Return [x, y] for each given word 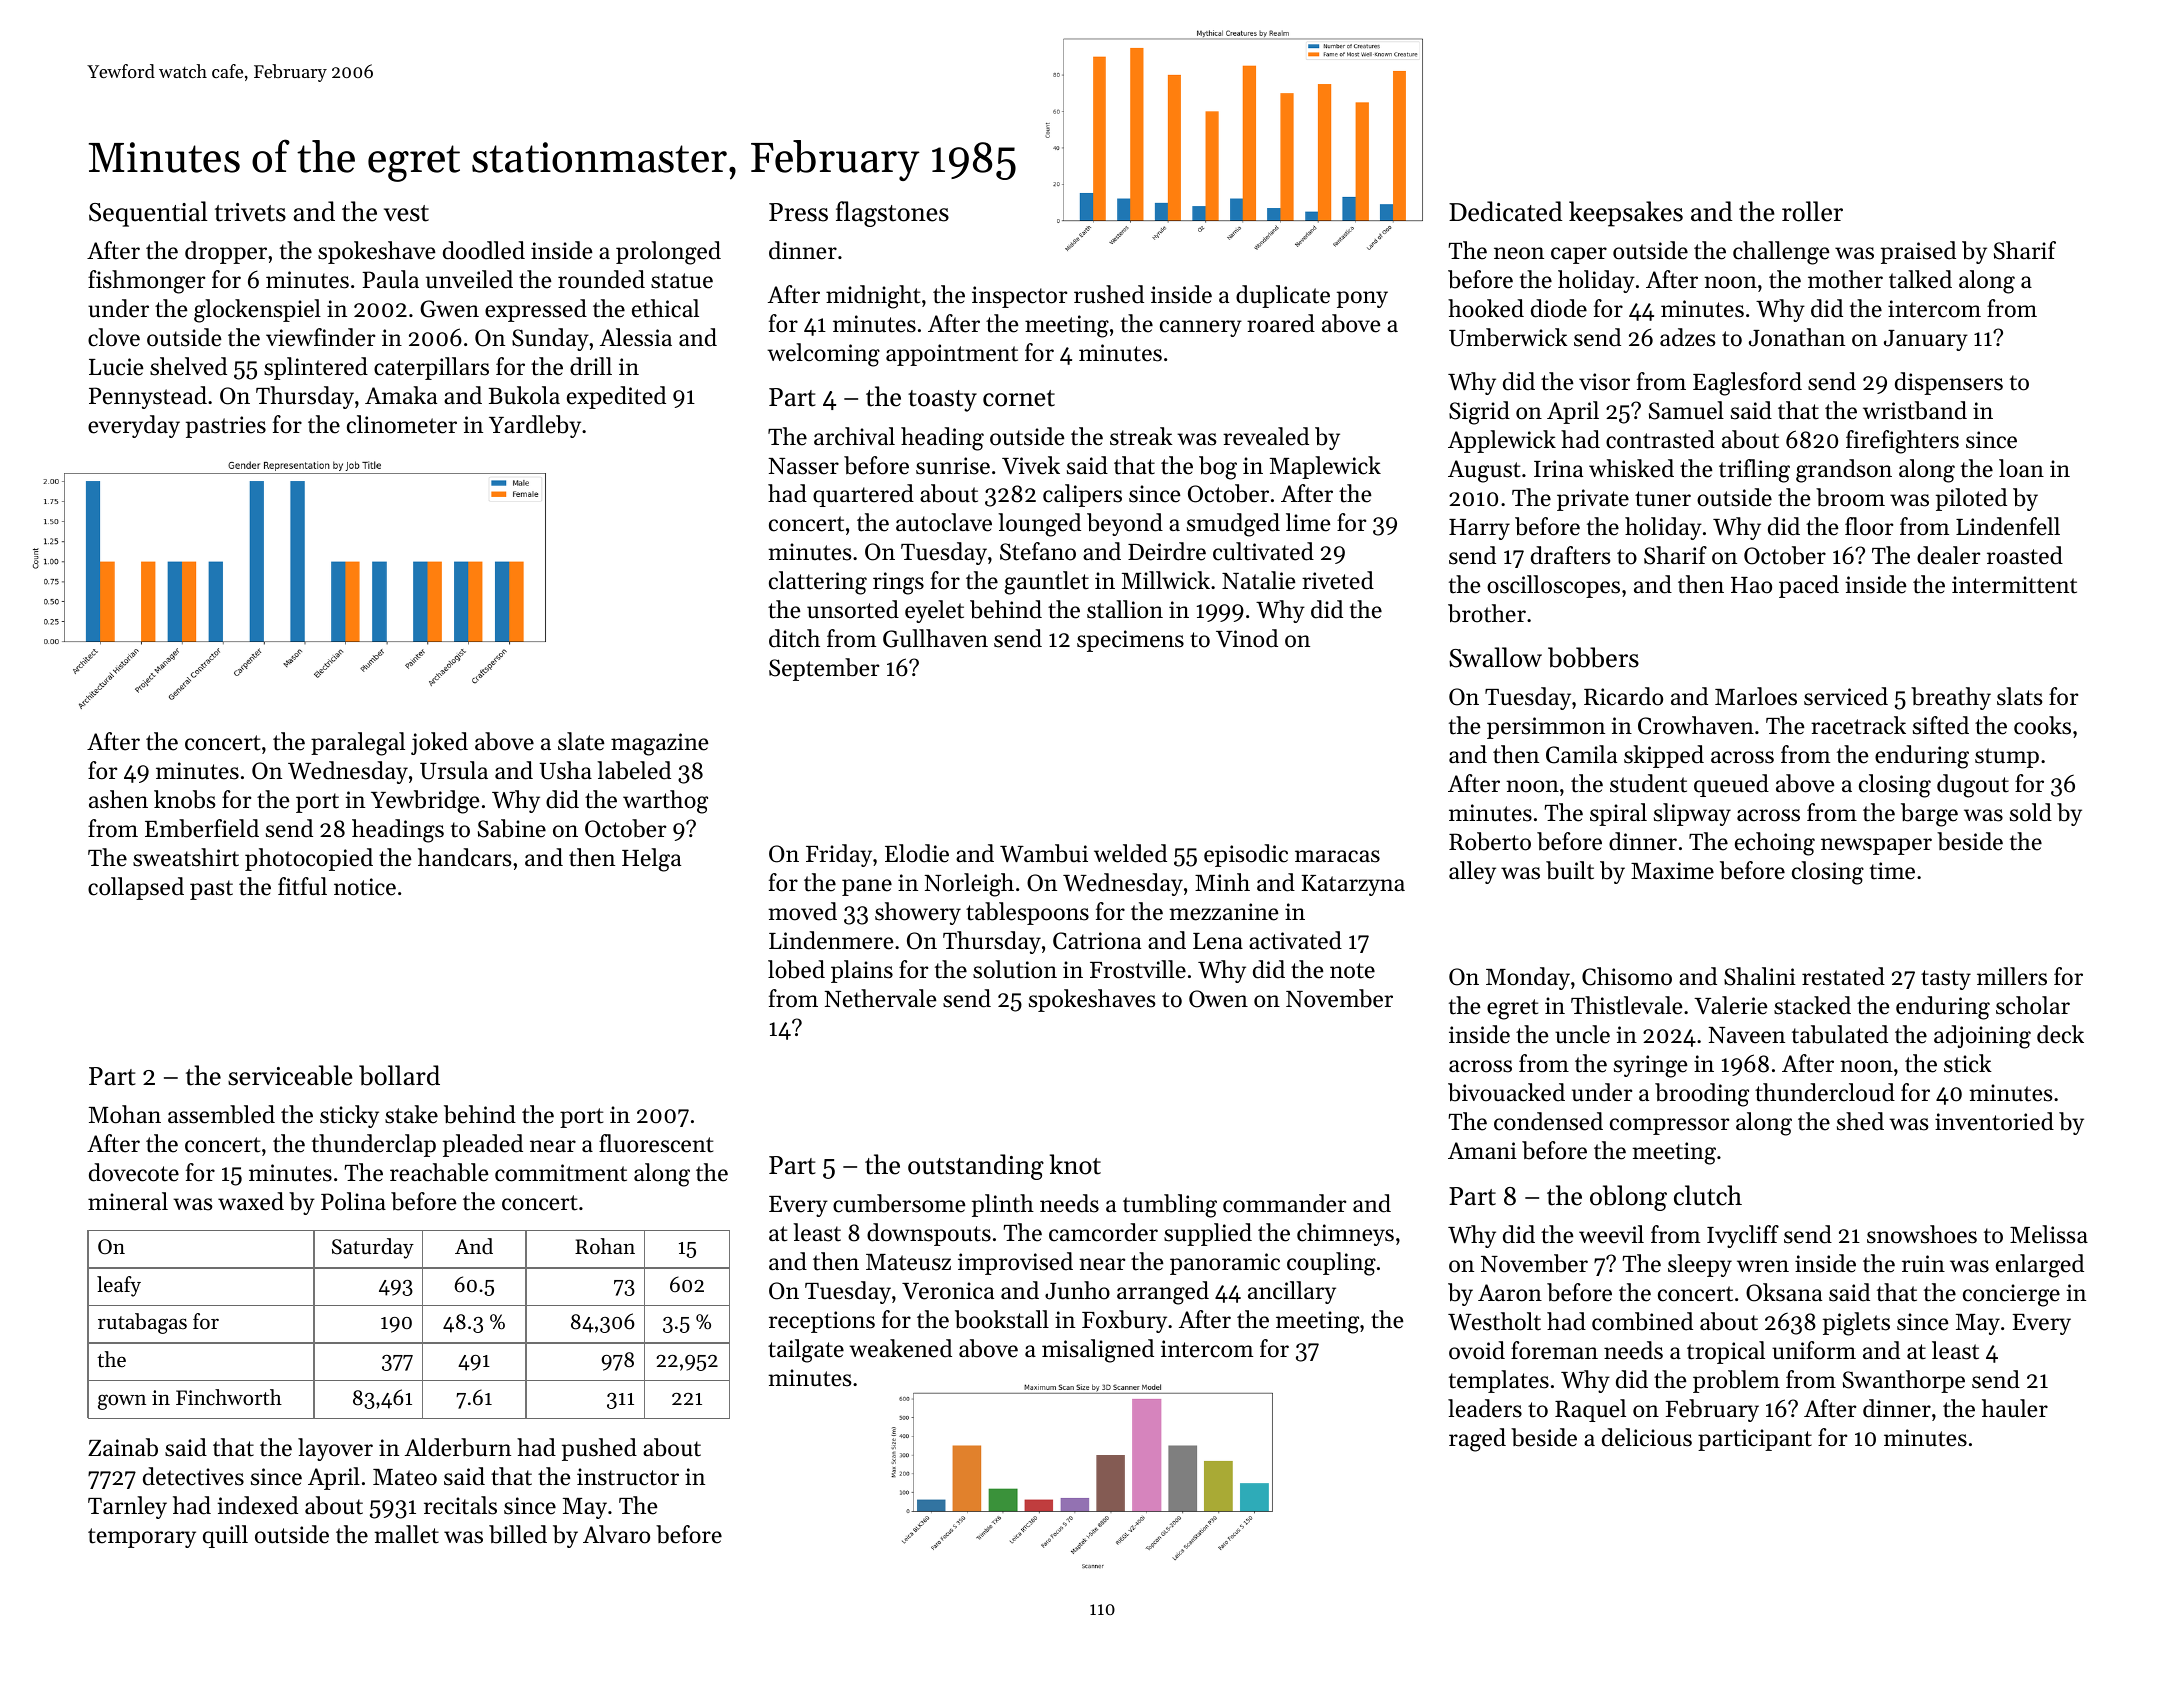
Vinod [1247, 638]
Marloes [1756, 696]
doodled [484, 250]
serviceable [290, 1075]
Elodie [917, 853]
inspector [1019, 297]
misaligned [1098, 1351]
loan [2021, 468]
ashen [118, 799]
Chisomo [1627, 976]
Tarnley [127, 1507]
